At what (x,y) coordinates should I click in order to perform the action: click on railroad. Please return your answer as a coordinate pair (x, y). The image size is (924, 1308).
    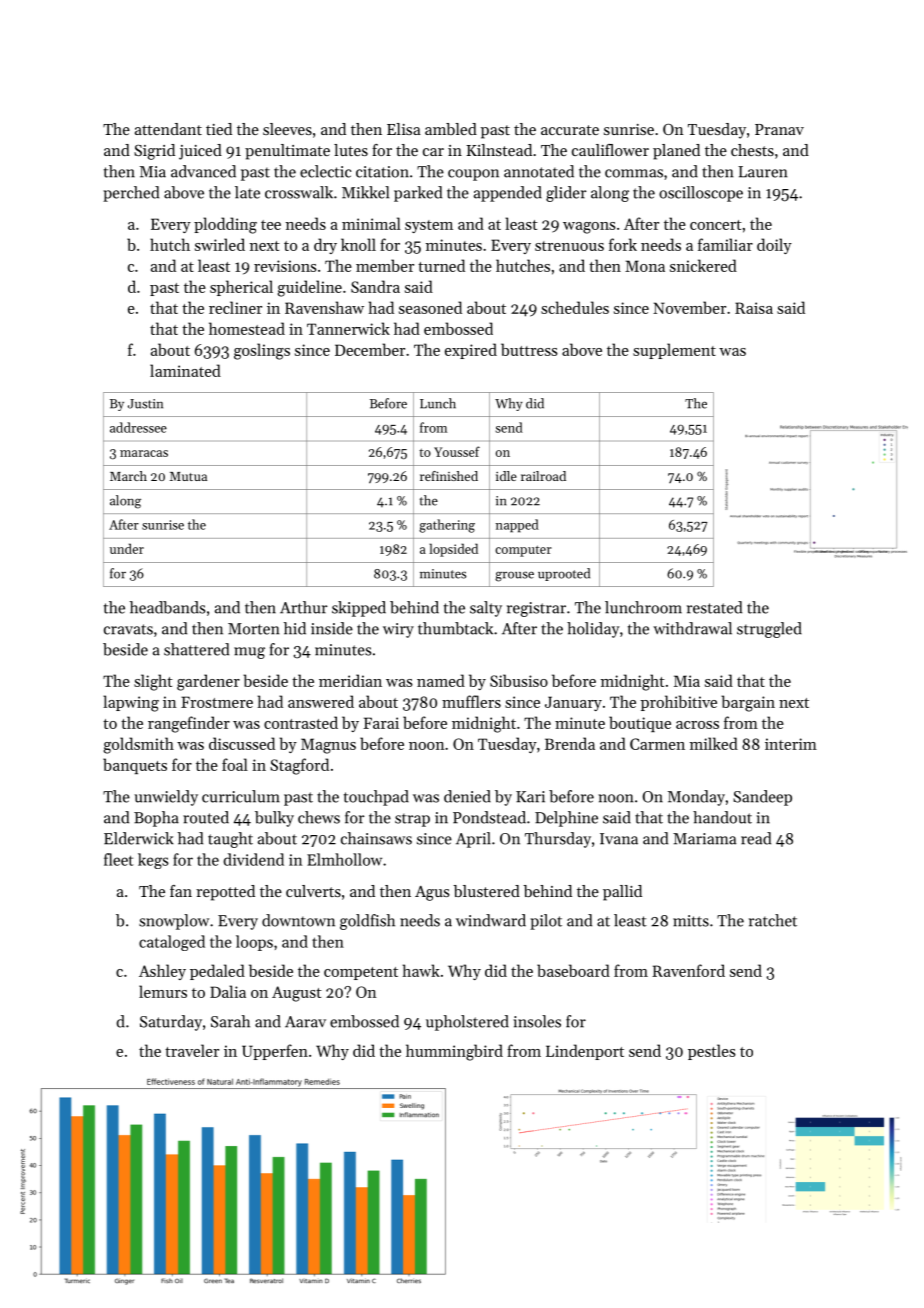
    Looking at the image, I should click on (543, 476).
